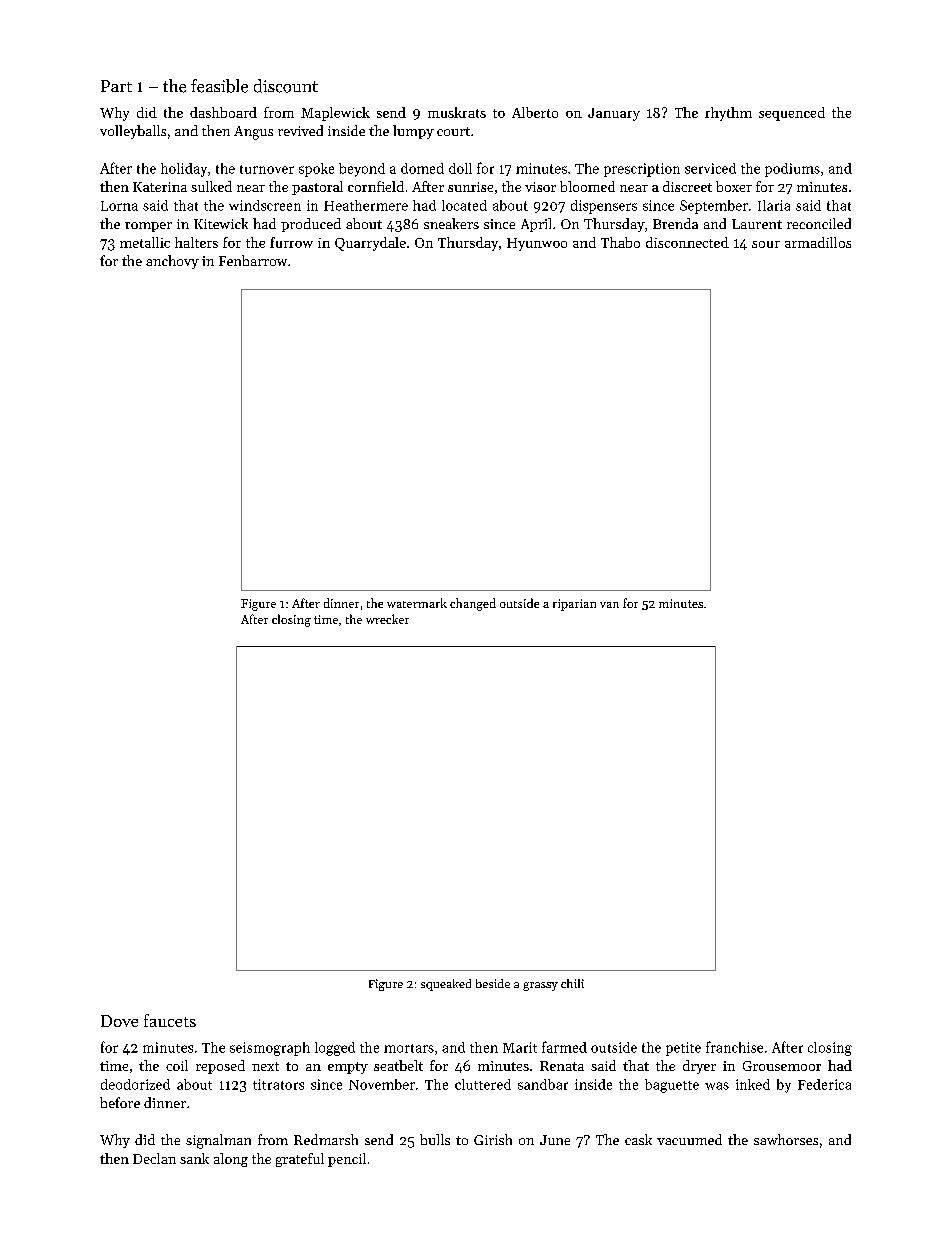 The height and width of the screenshot is (1233, 952). What do you see at coordinates (572, 983) in the screenshot?
I see `chili` at bounding box center [572, 983].
